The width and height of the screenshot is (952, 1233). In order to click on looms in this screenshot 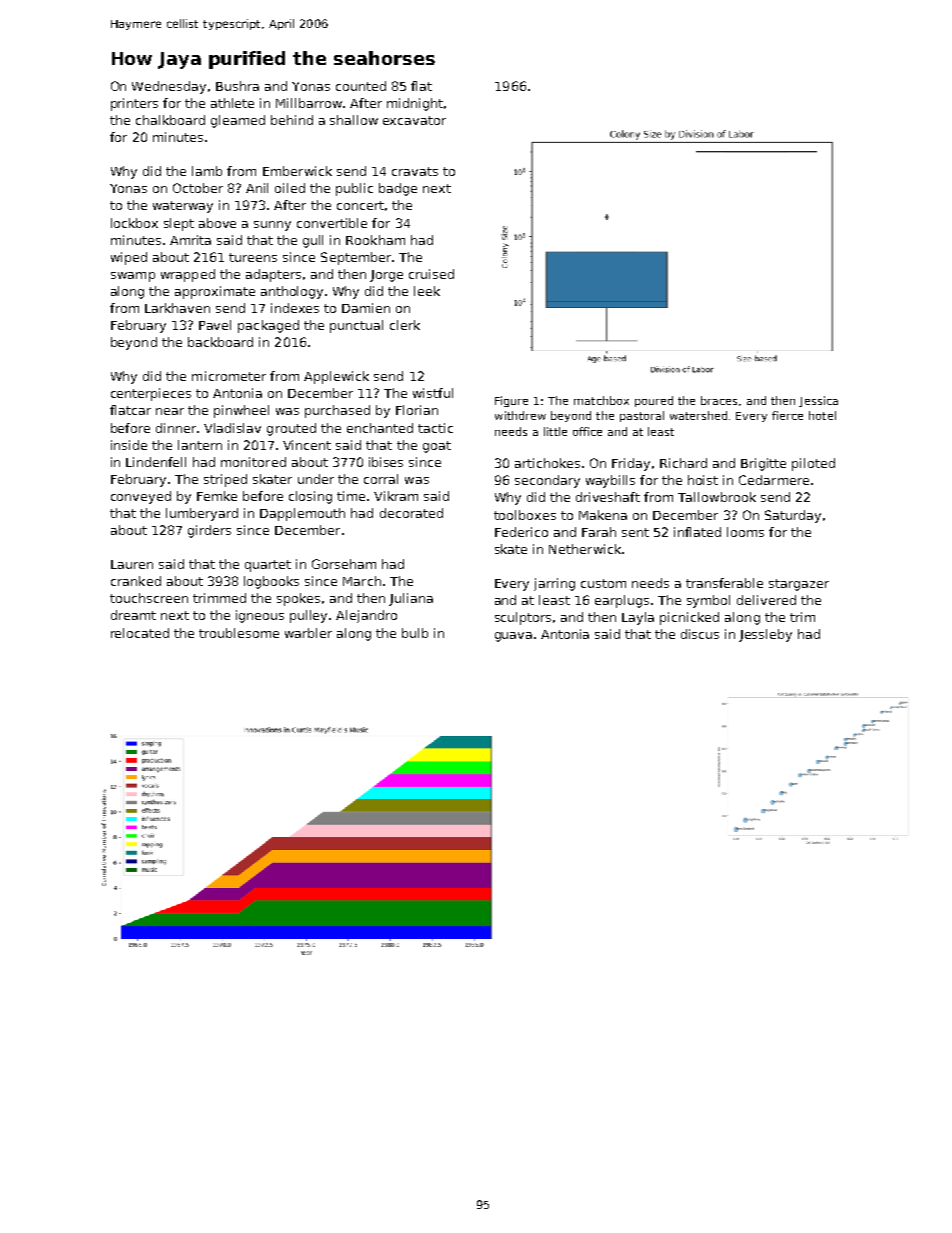, I will do `click(745, 532)`.
